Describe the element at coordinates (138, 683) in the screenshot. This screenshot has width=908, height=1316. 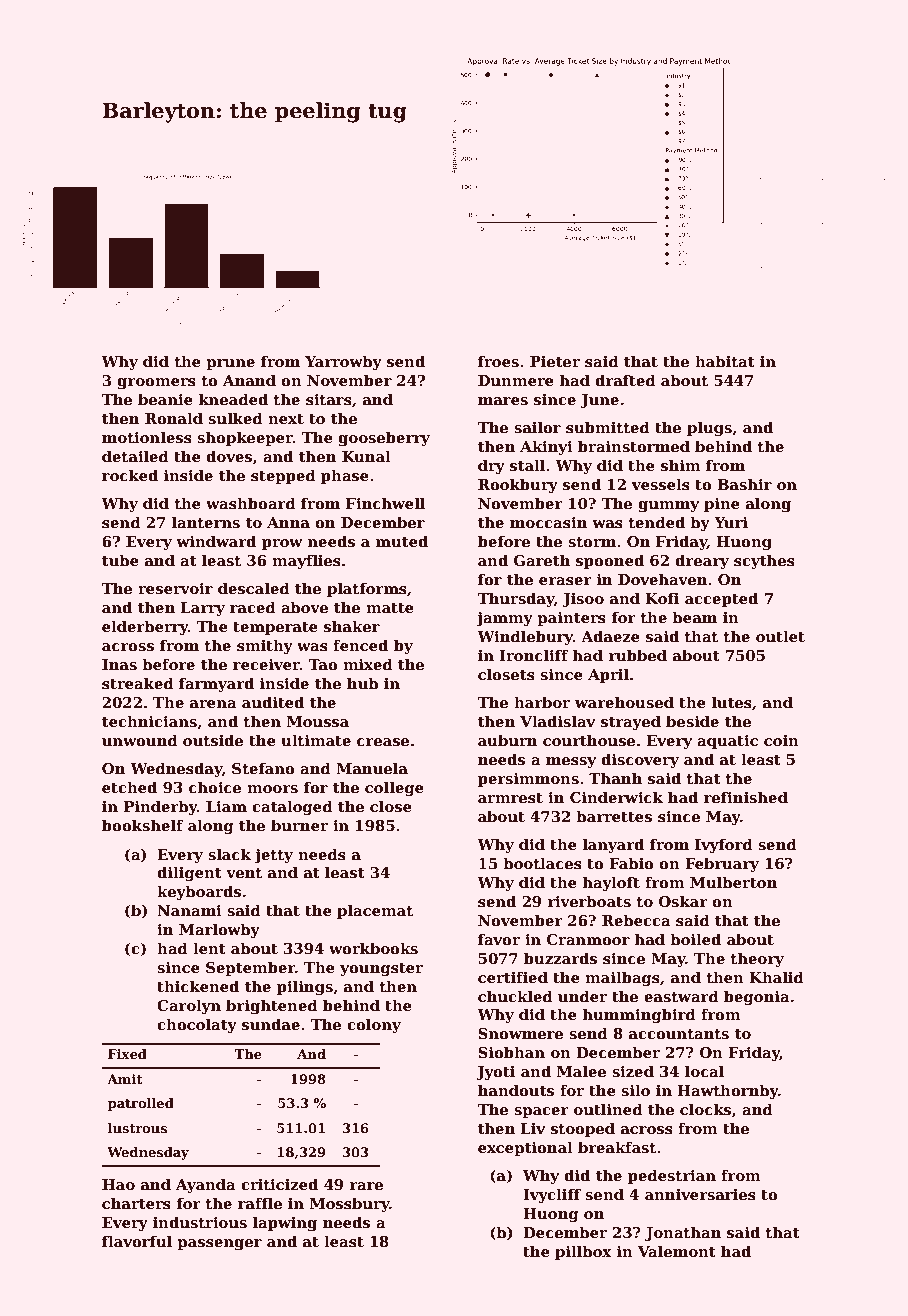
I see `streaked` at that location.
